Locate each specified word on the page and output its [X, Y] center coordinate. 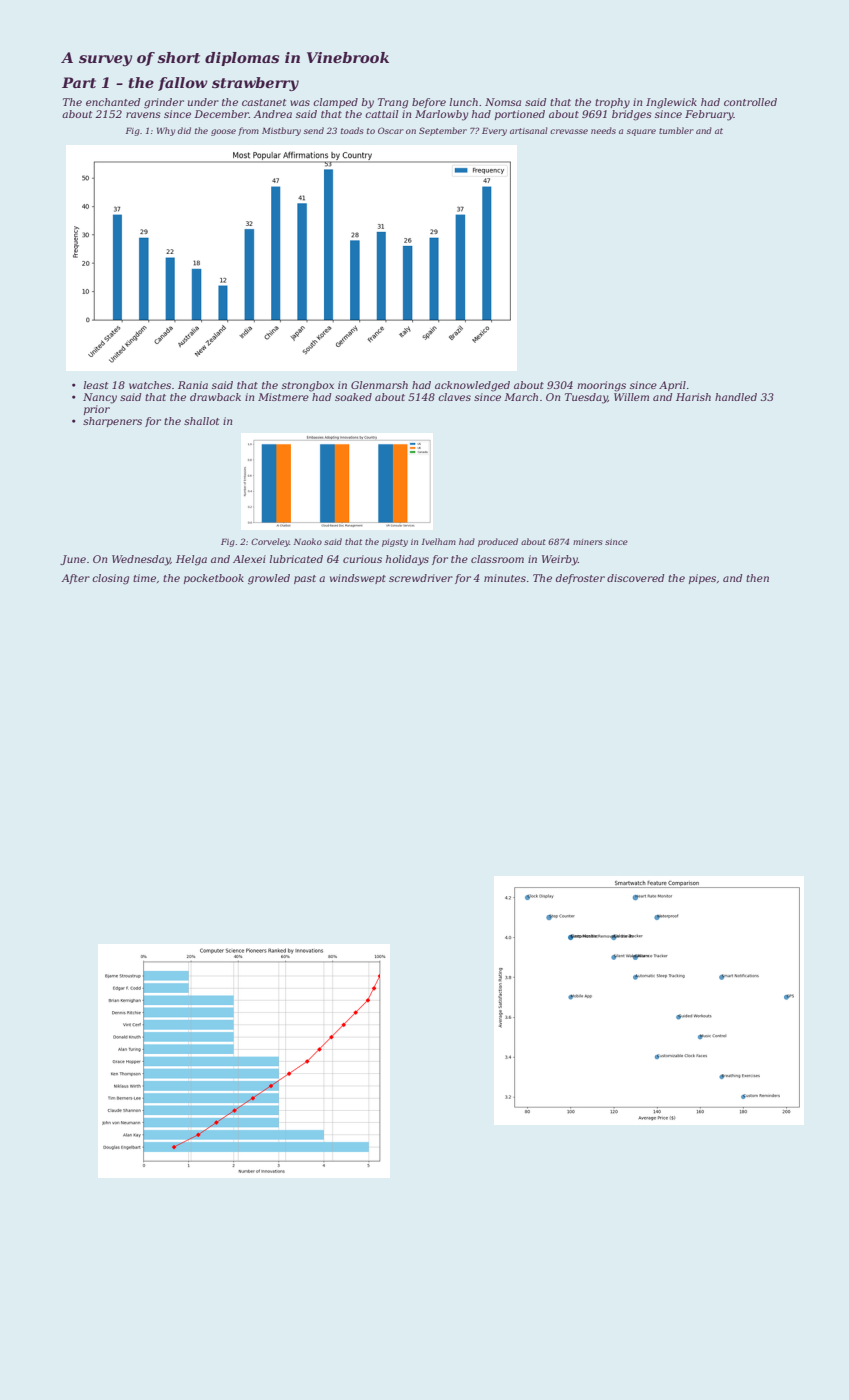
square [641, 132]
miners [588, 542]
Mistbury [281, 131]
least [96, 385]
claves [454, 397]
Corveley [270, 542]
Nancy [100, 398]
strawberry [255, 84]
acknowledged [472, 386]
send [314, 130]
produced [498, 542]
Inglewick [671, 103]
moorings [601, 386]
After [75, 579]
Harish [693, 397]
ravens [143, 115]
